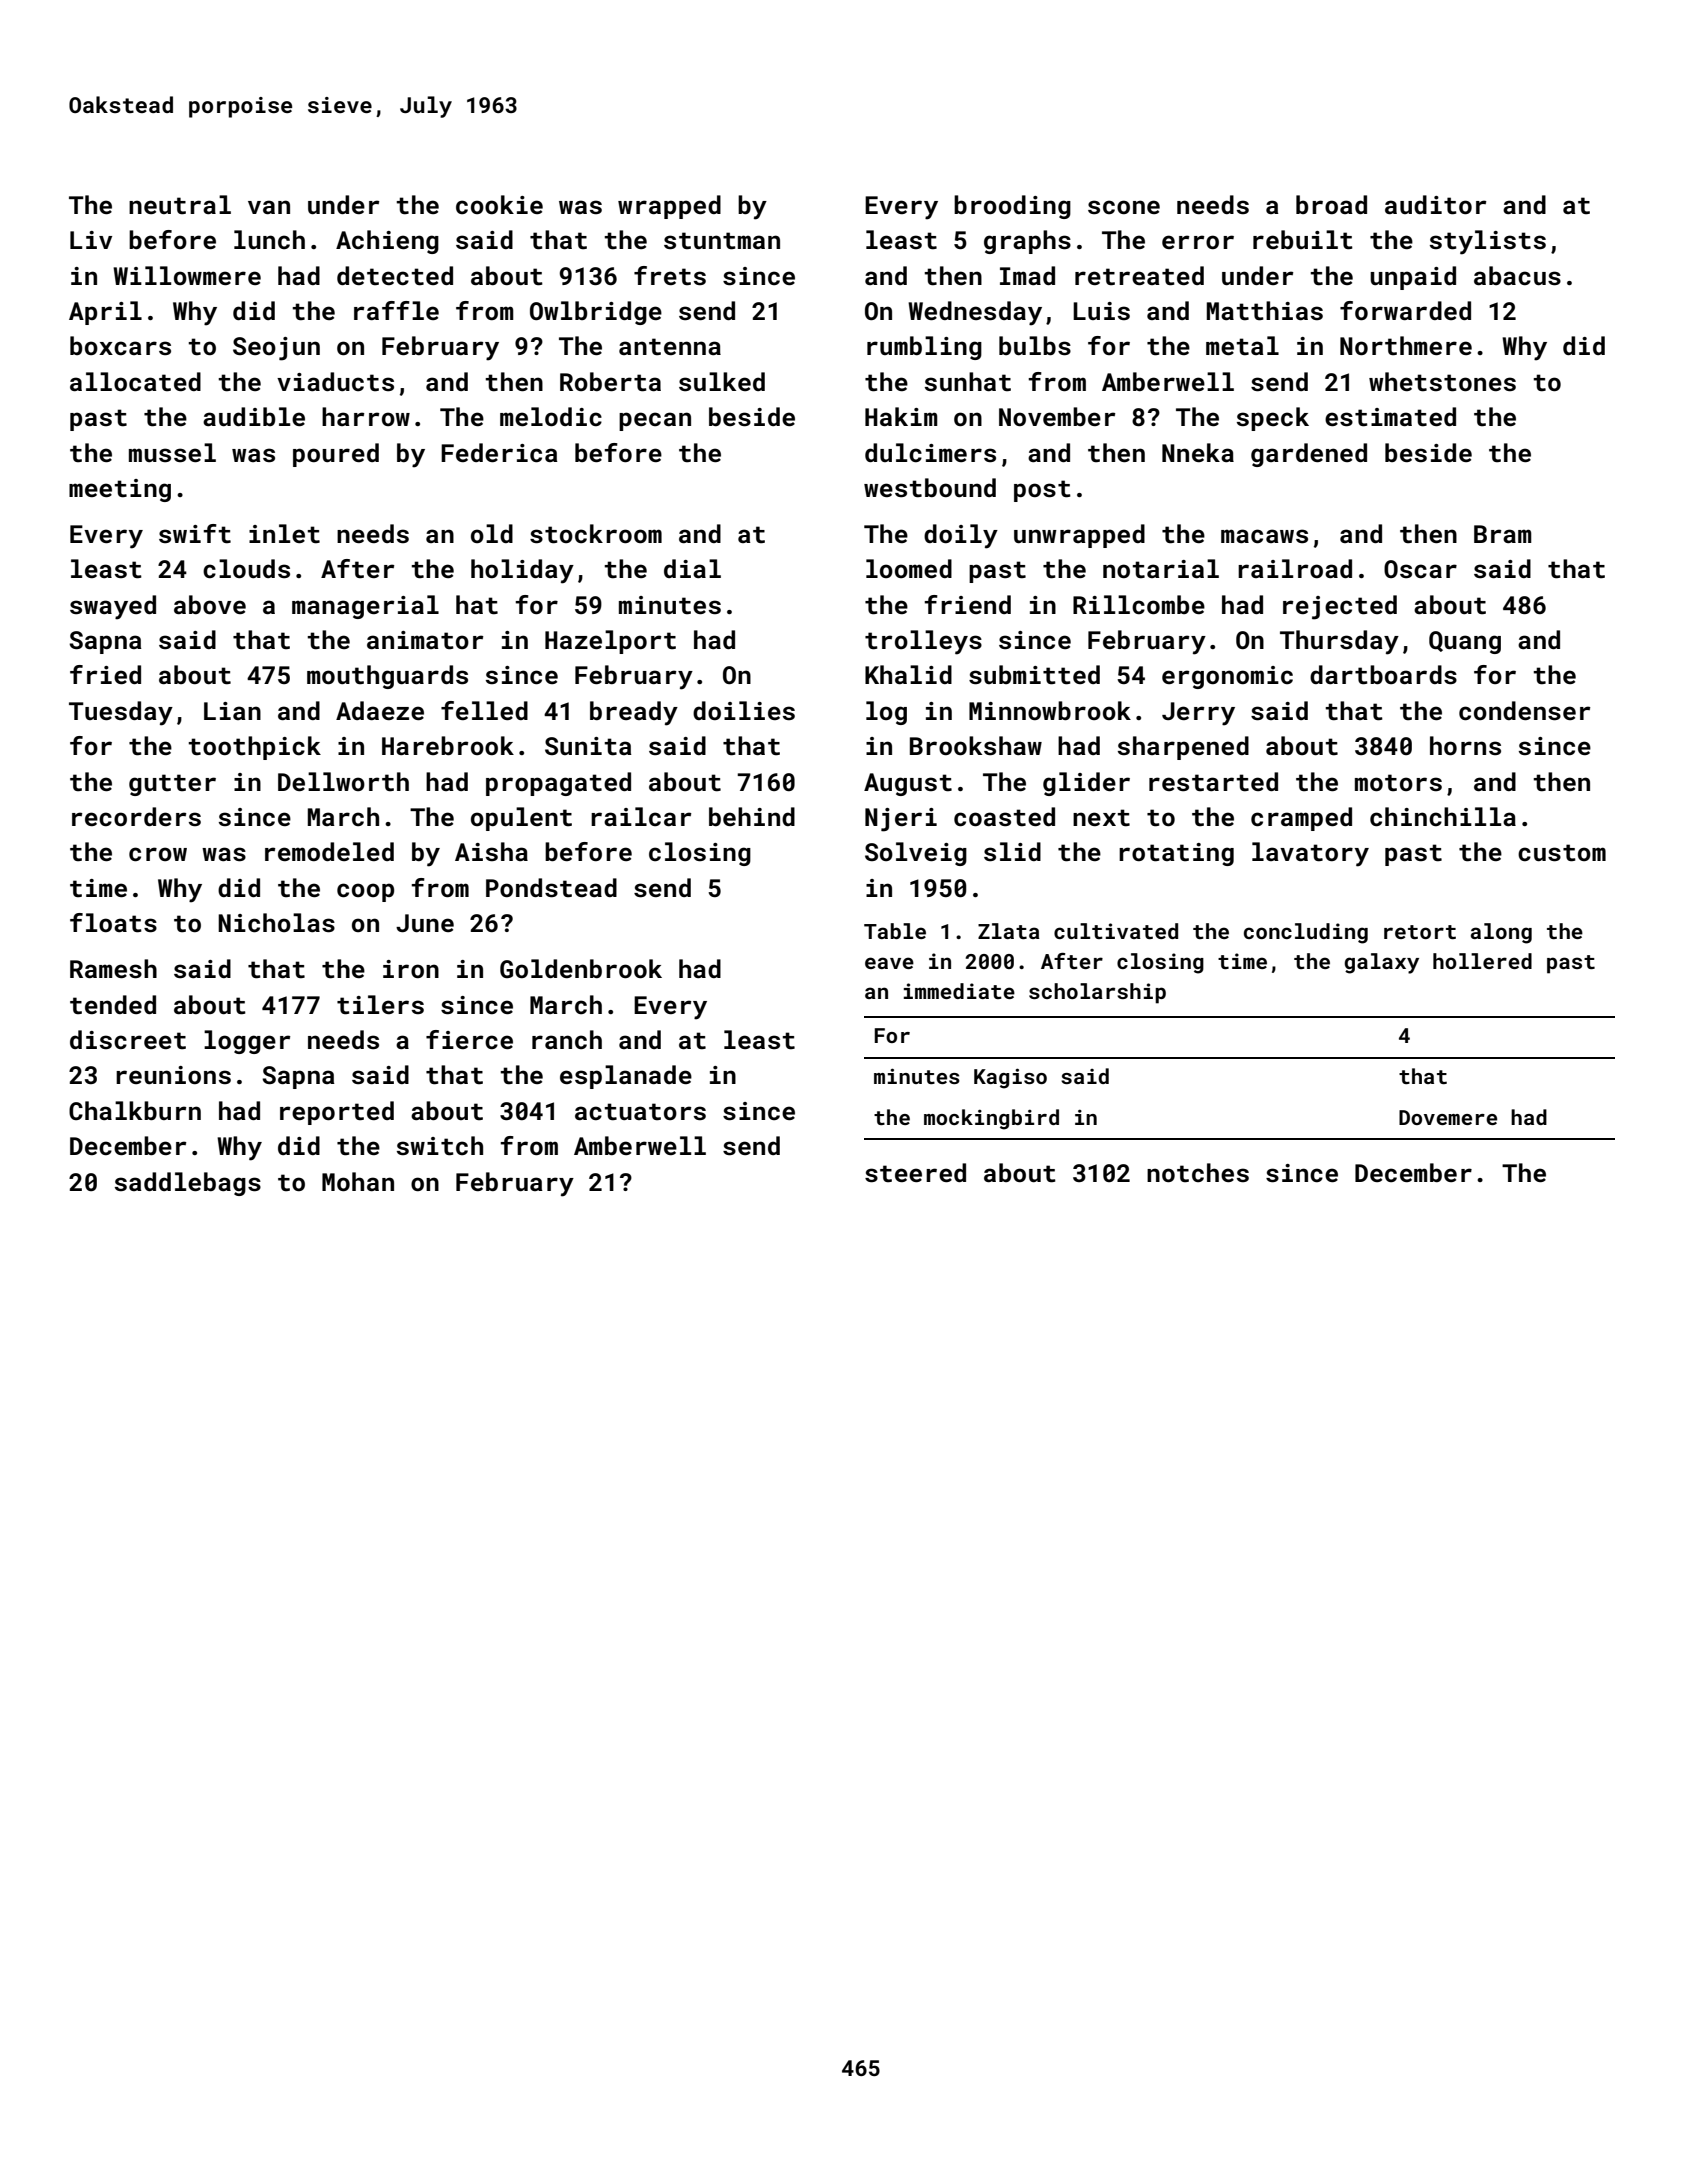 This screenshot has height=2178, width=1683. Describe the element at coordinates (135, 1110) in the screenshot. I see `Chalkburn` at that location.
